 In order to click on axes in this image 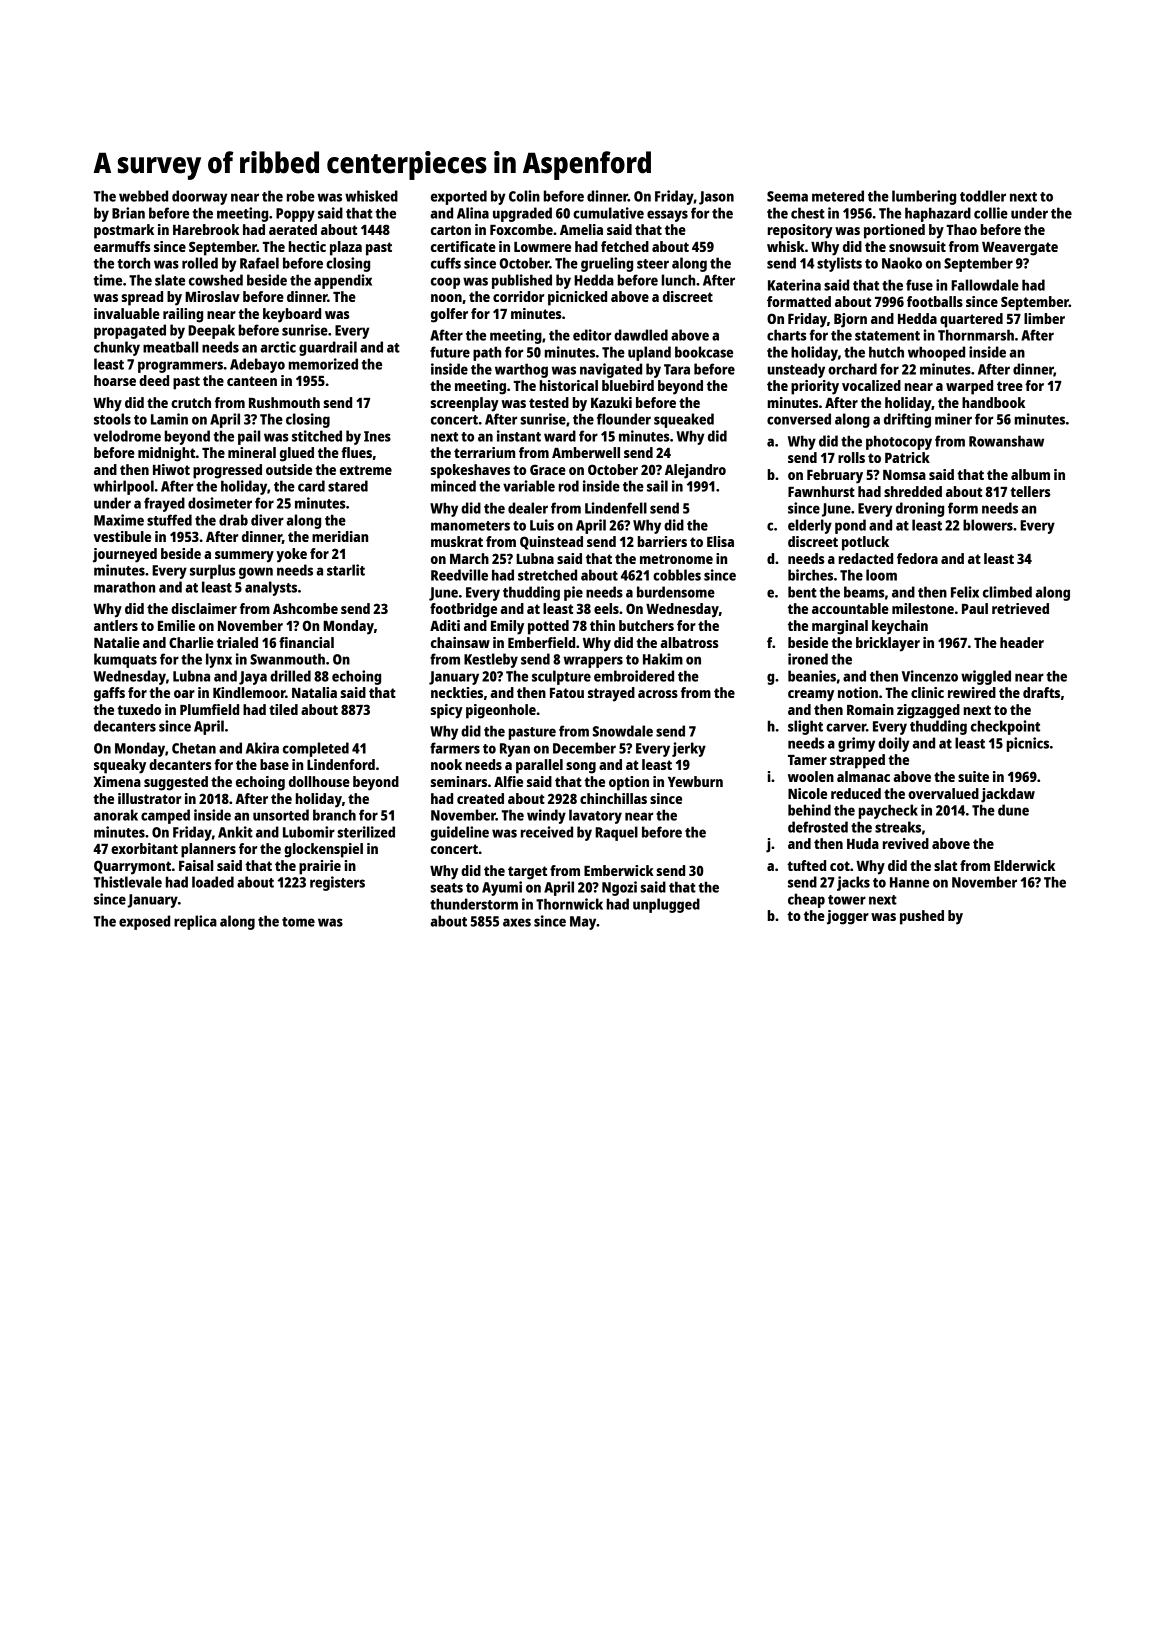, I will do `click(517, 922)`.
